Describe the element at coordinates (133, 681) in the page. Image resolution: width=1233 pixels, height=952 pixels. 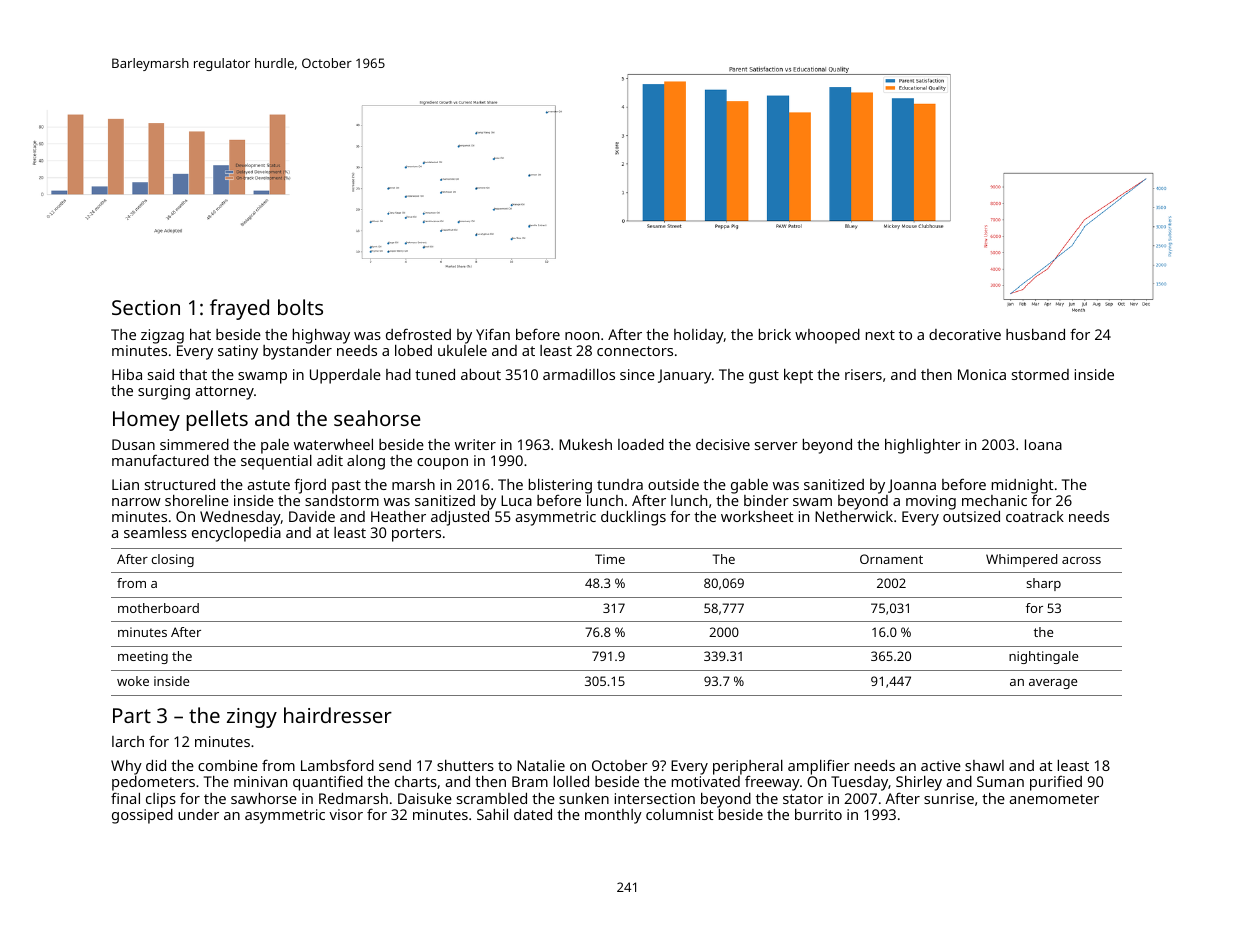
I see `woke` at that location.
